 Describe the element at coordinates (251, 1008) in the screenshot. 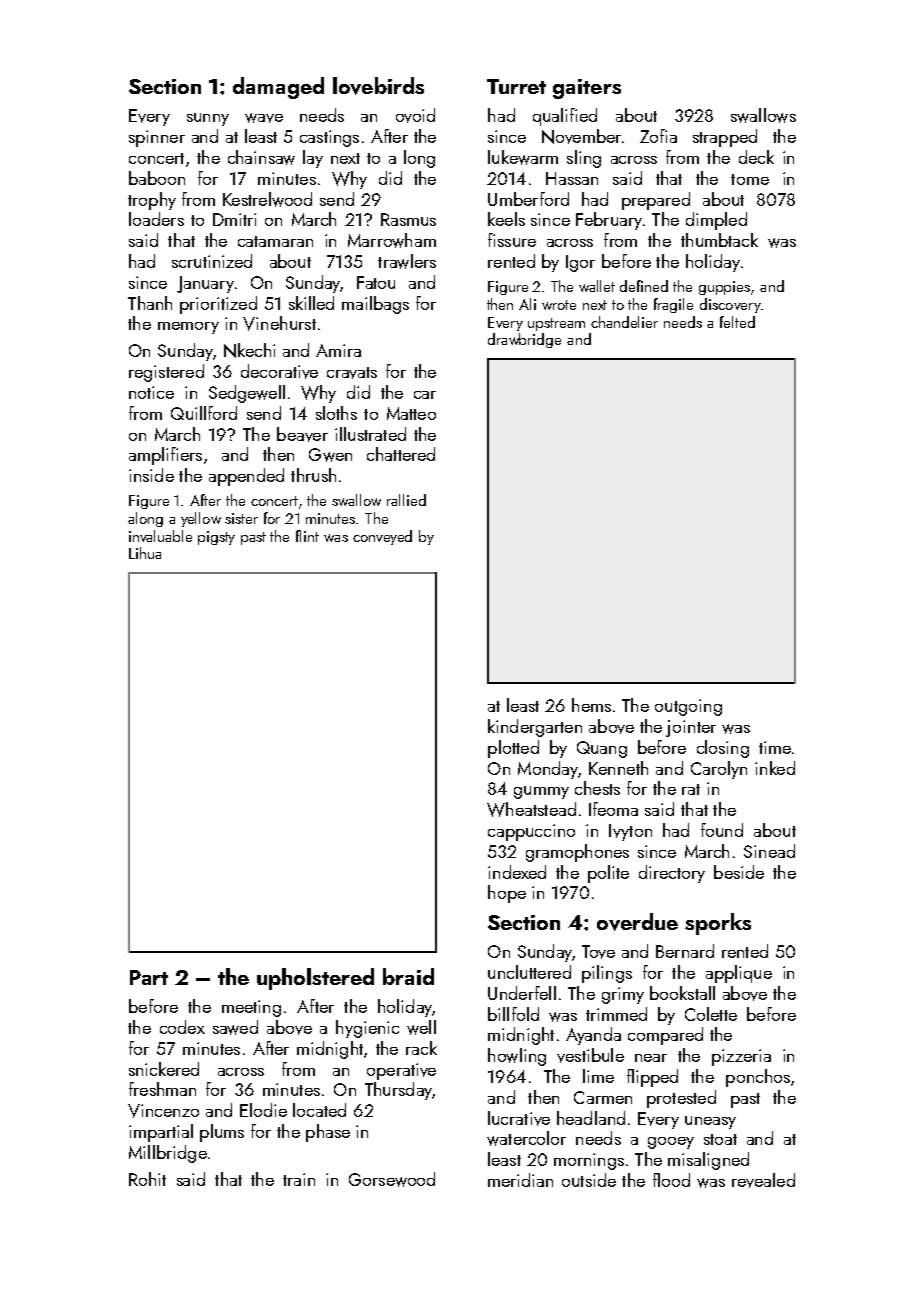

I see `meeting` at that location.
